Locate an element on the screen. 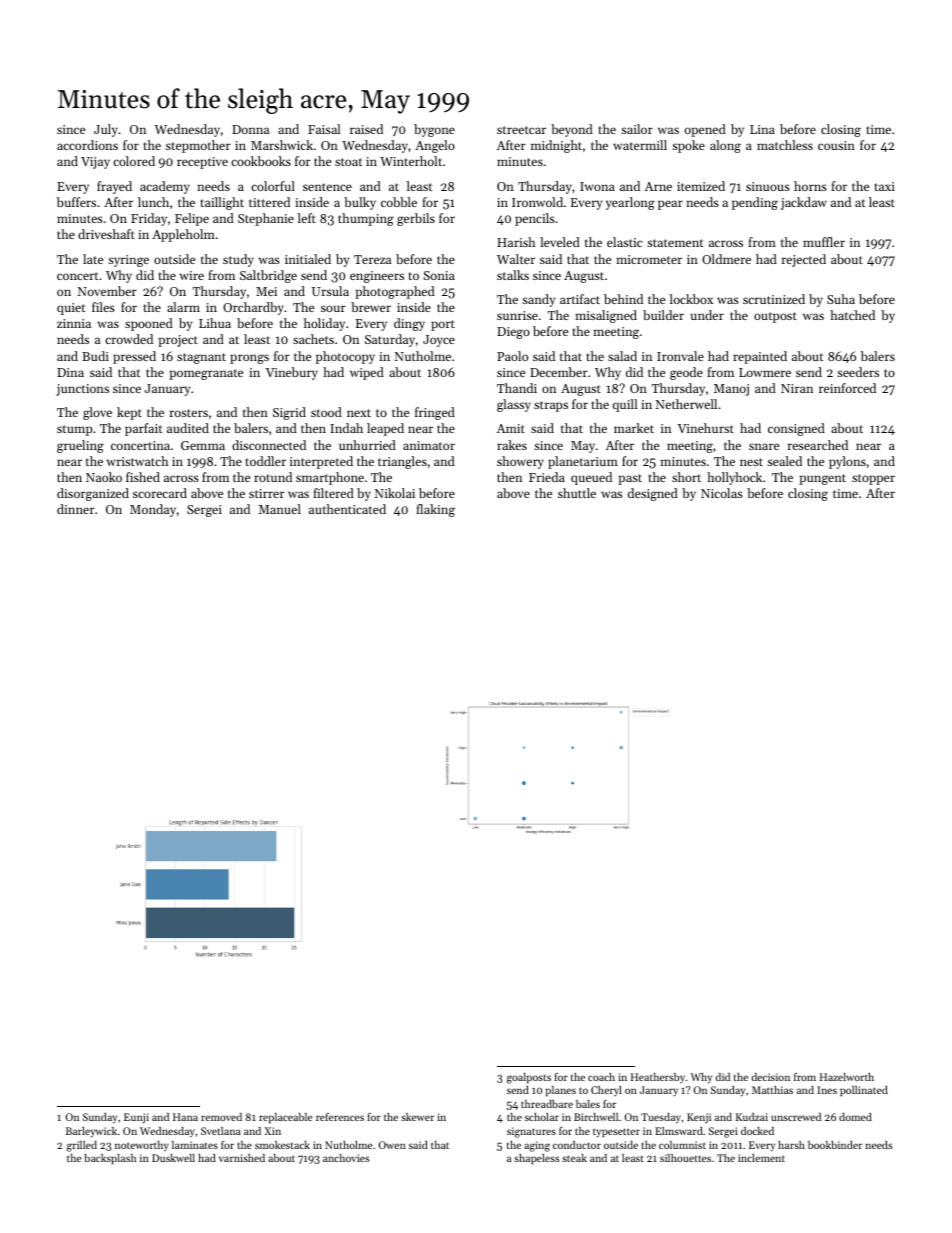  Ironwold is located at coordinates (537, 202).
